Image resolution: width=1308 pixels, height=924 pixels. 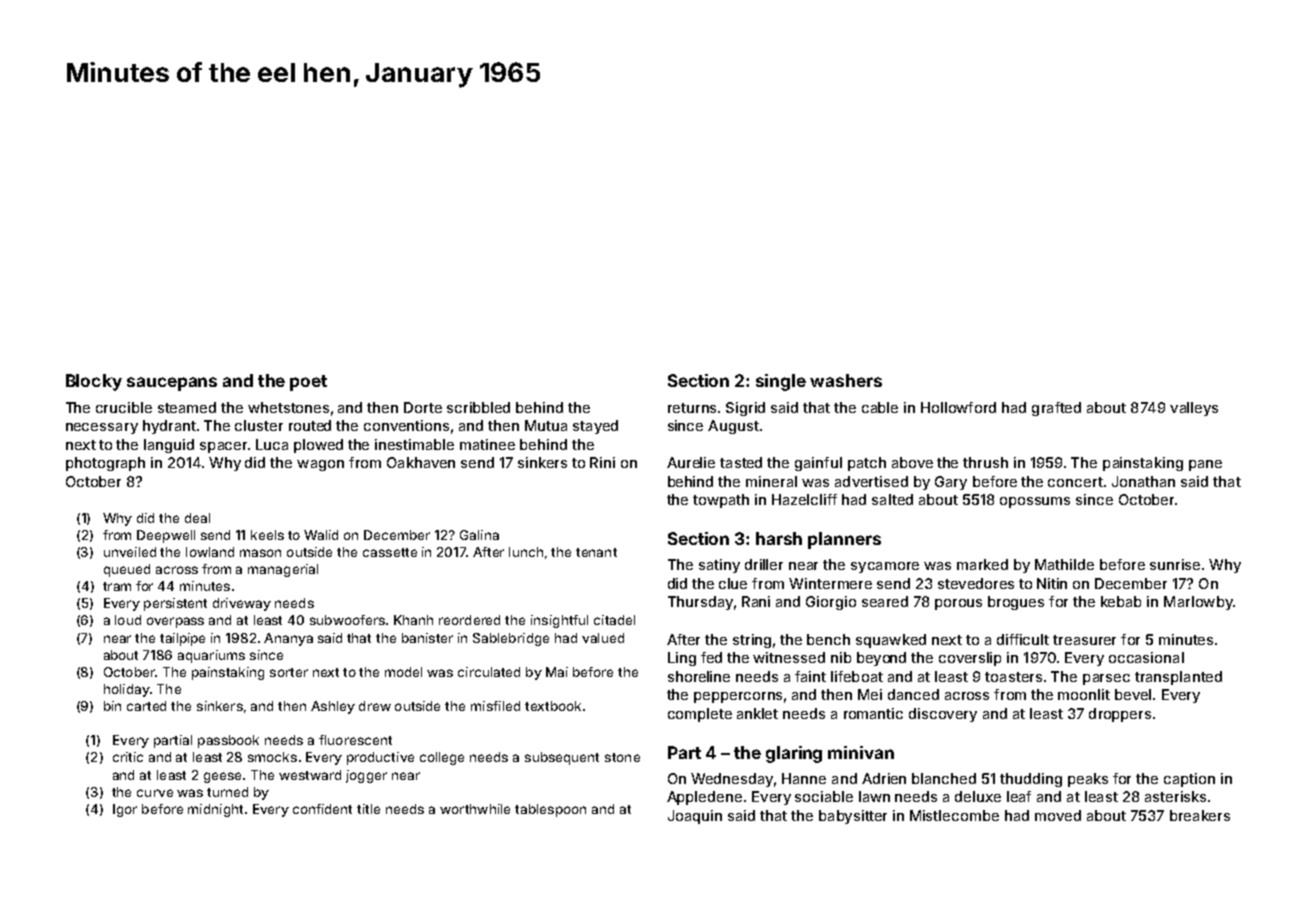 I want to click on Ashley, so click(x=333, y=707).
